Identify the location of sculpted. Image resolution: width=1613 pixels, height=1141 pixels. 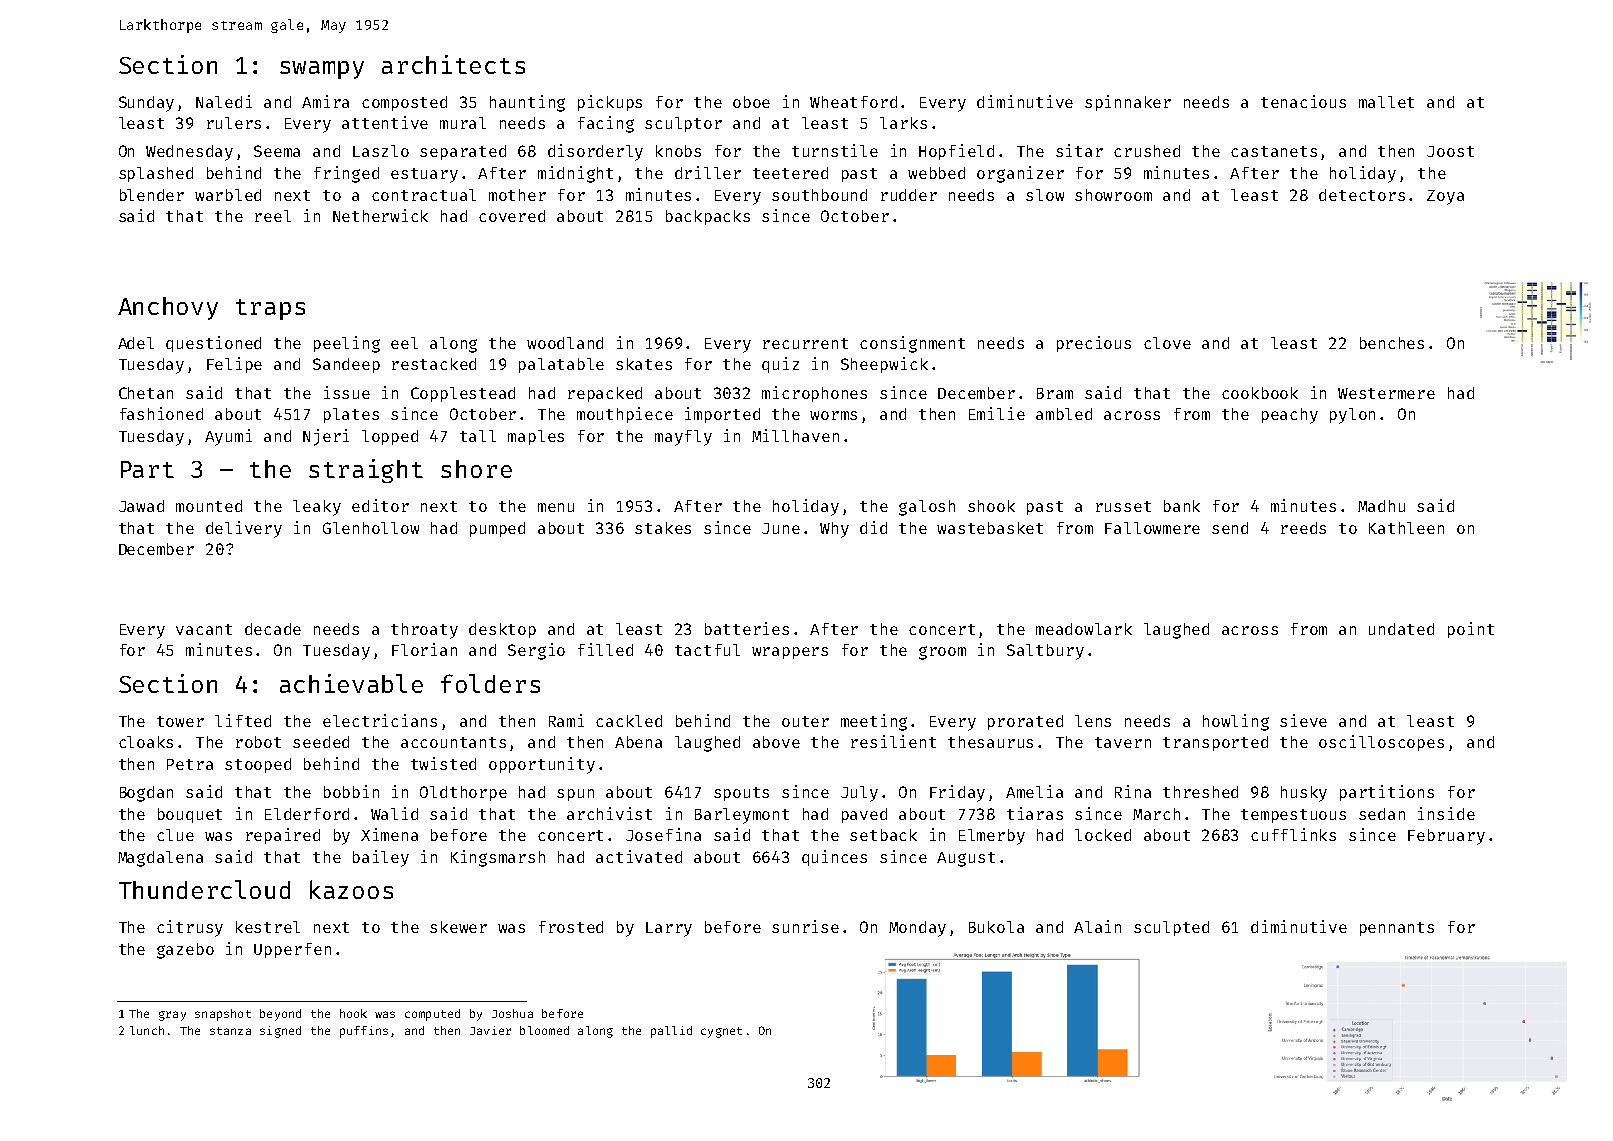
(1171, 928).
